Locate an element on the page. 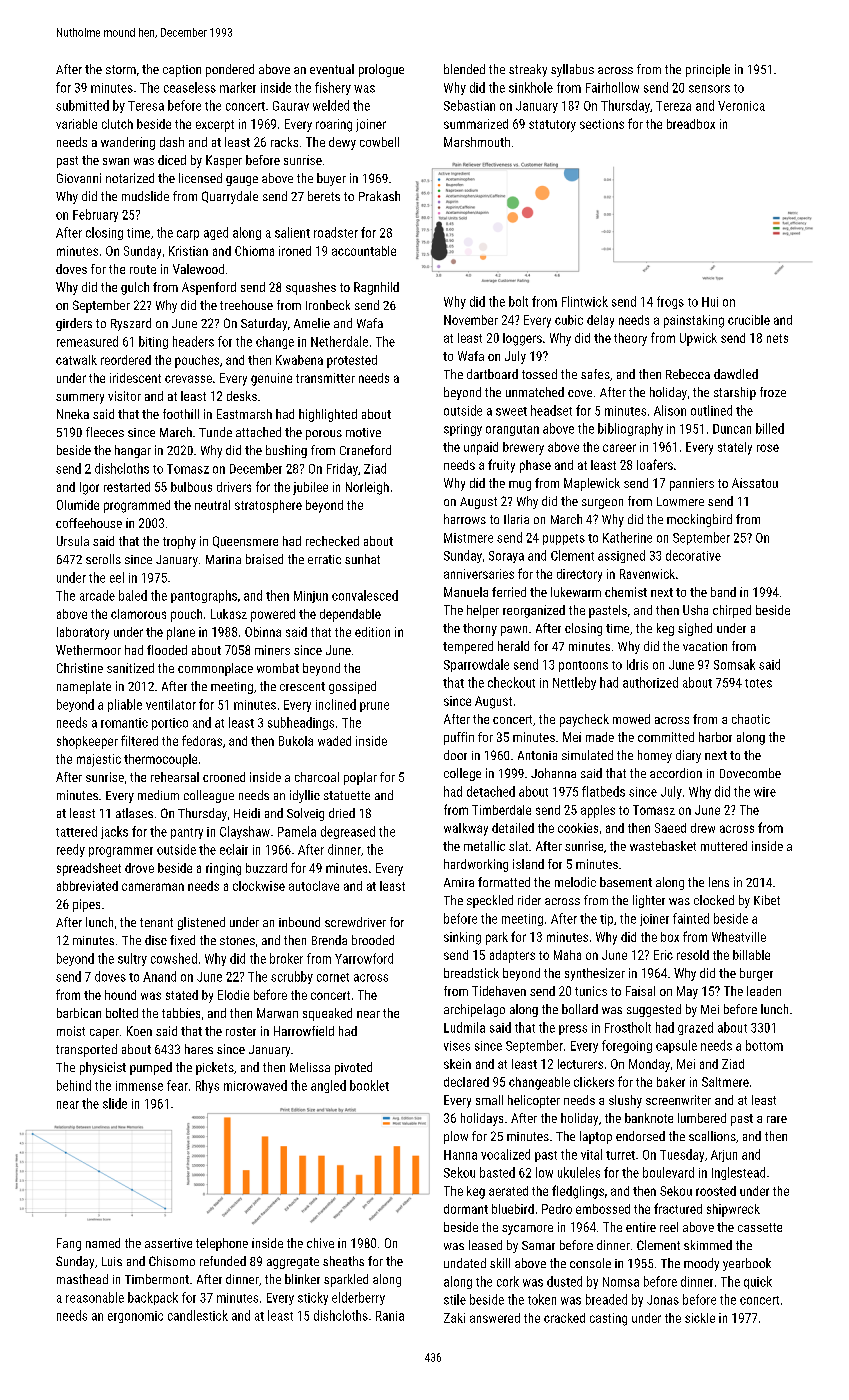 The height and width of the page is (1400, 849). buyer is located at coordinates (331, 179).
